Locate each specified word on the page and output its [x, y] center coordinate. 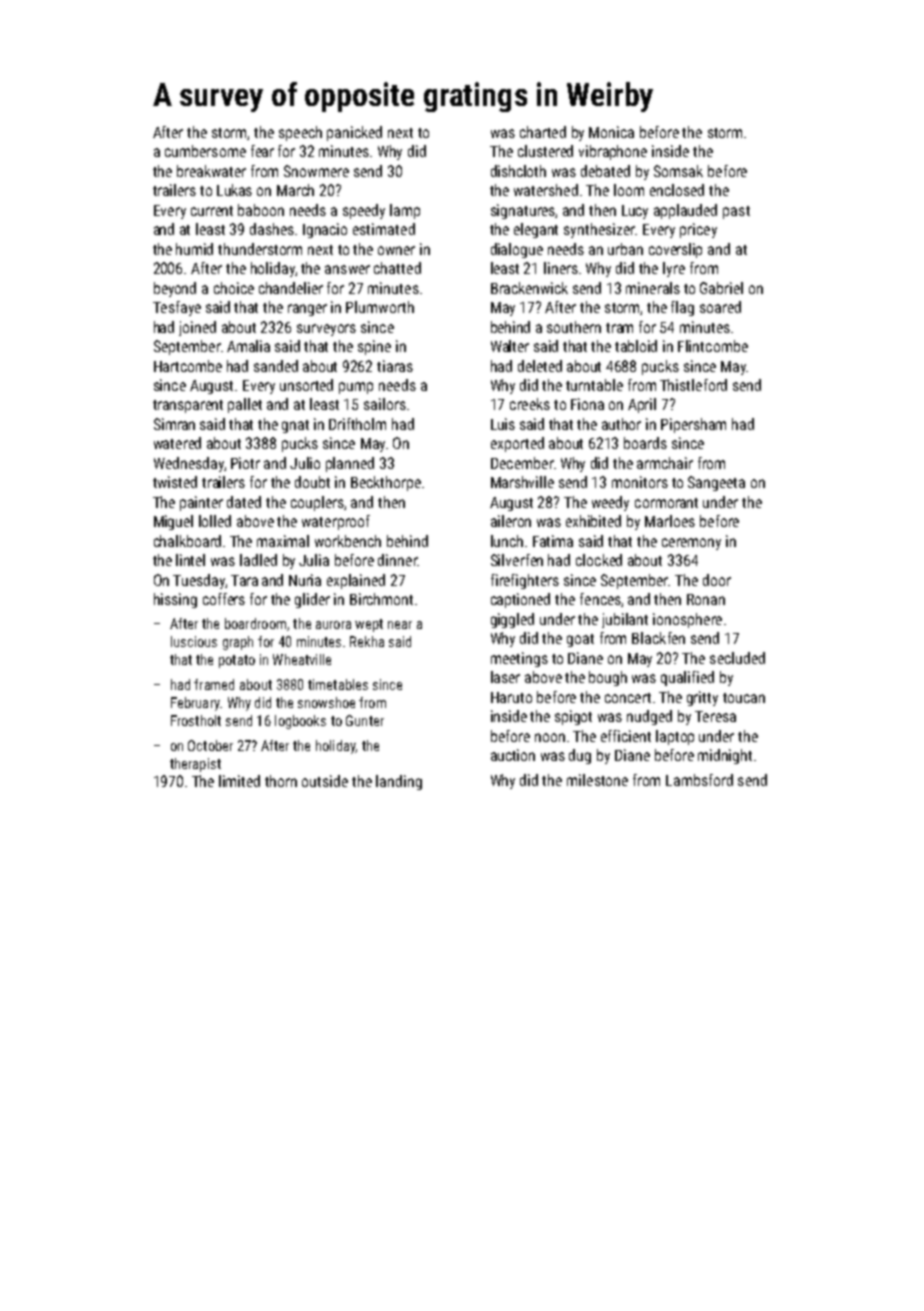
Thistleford [693, 385]
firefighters [525, 581]
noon [550, 737]
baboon [261, 210]
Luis [503, 424]
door [717, 580]
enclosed [677, 190]
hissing [175, 600]
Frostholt [196, 720]
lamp [405, 211]
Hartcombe [188, 366]
